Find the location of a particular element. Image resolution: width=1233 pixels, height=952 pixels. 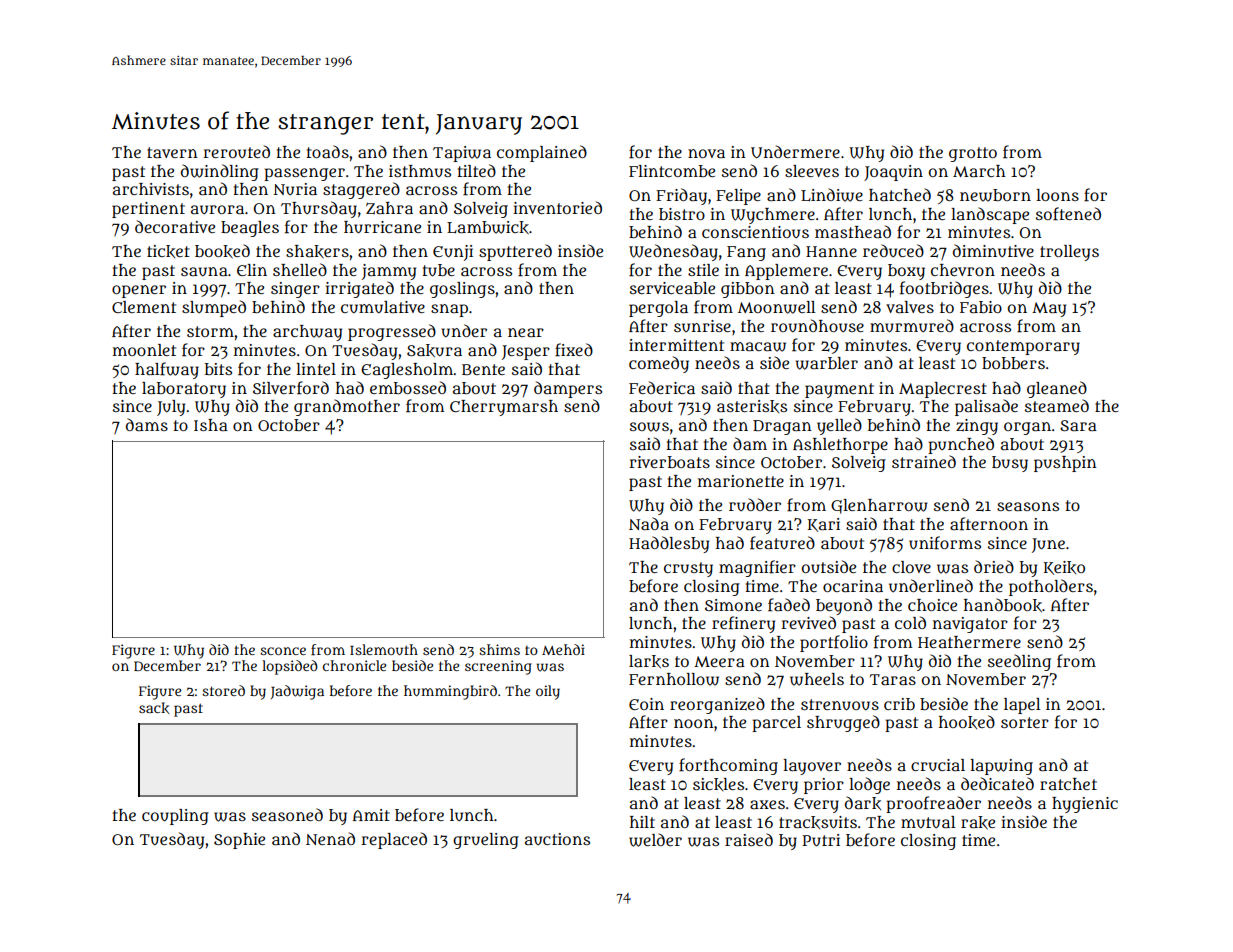

seedling is located at coordinates (1019, 662).
